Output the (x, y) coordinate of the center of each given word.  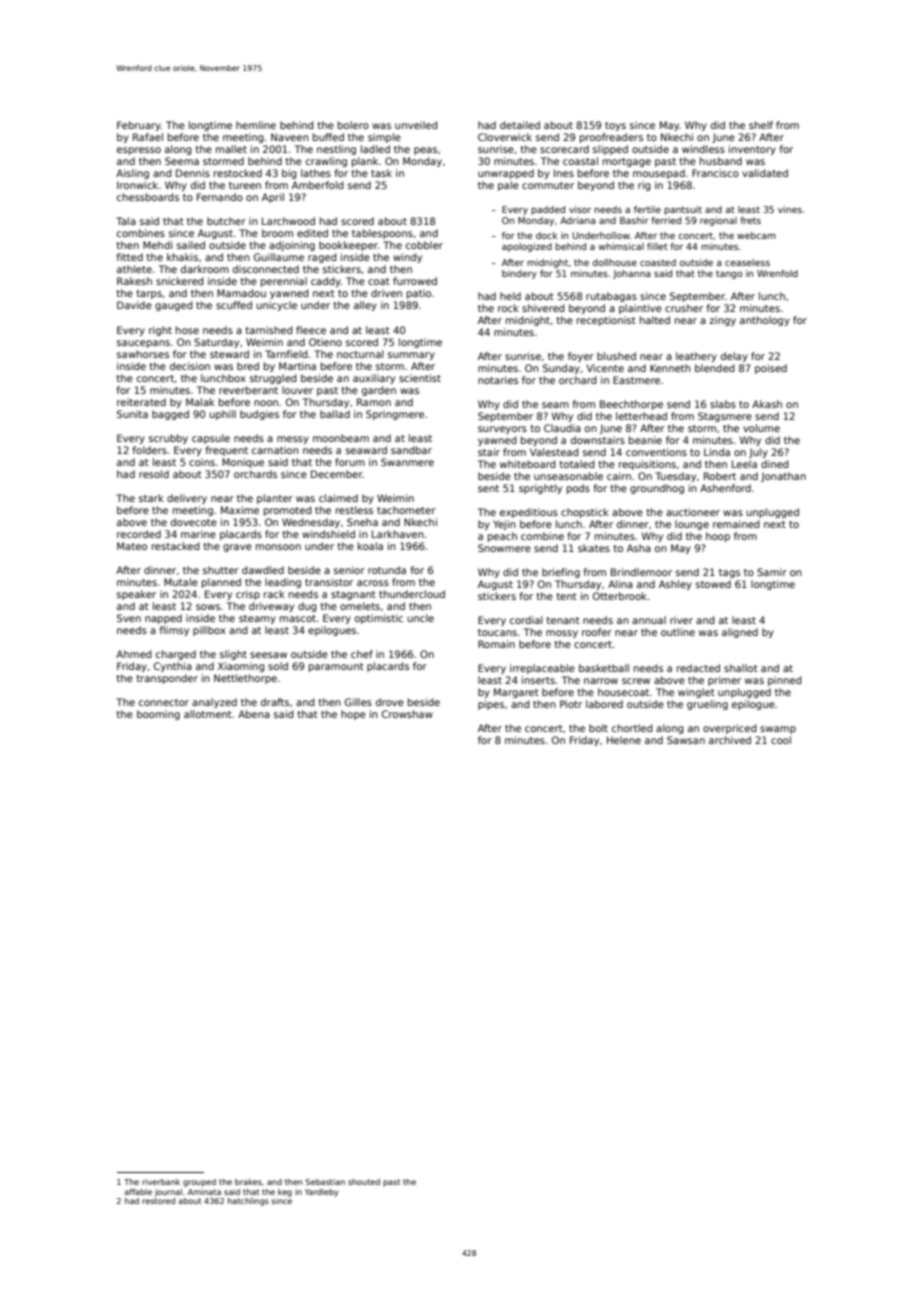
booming (158, 715)
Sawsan (686, 740)
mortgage (627, 162)
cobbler (424, 245)
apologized (527, 247)
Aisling (132, 174)
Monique (243, 463)
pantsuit (683, 210)
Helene (624, 740)
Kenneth (670, 368)
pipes (491, 705)
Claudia (562, 428)
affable (138, 1192)
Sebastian (325, 1182)
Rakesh (134, 281)
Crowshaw (407, 714)
